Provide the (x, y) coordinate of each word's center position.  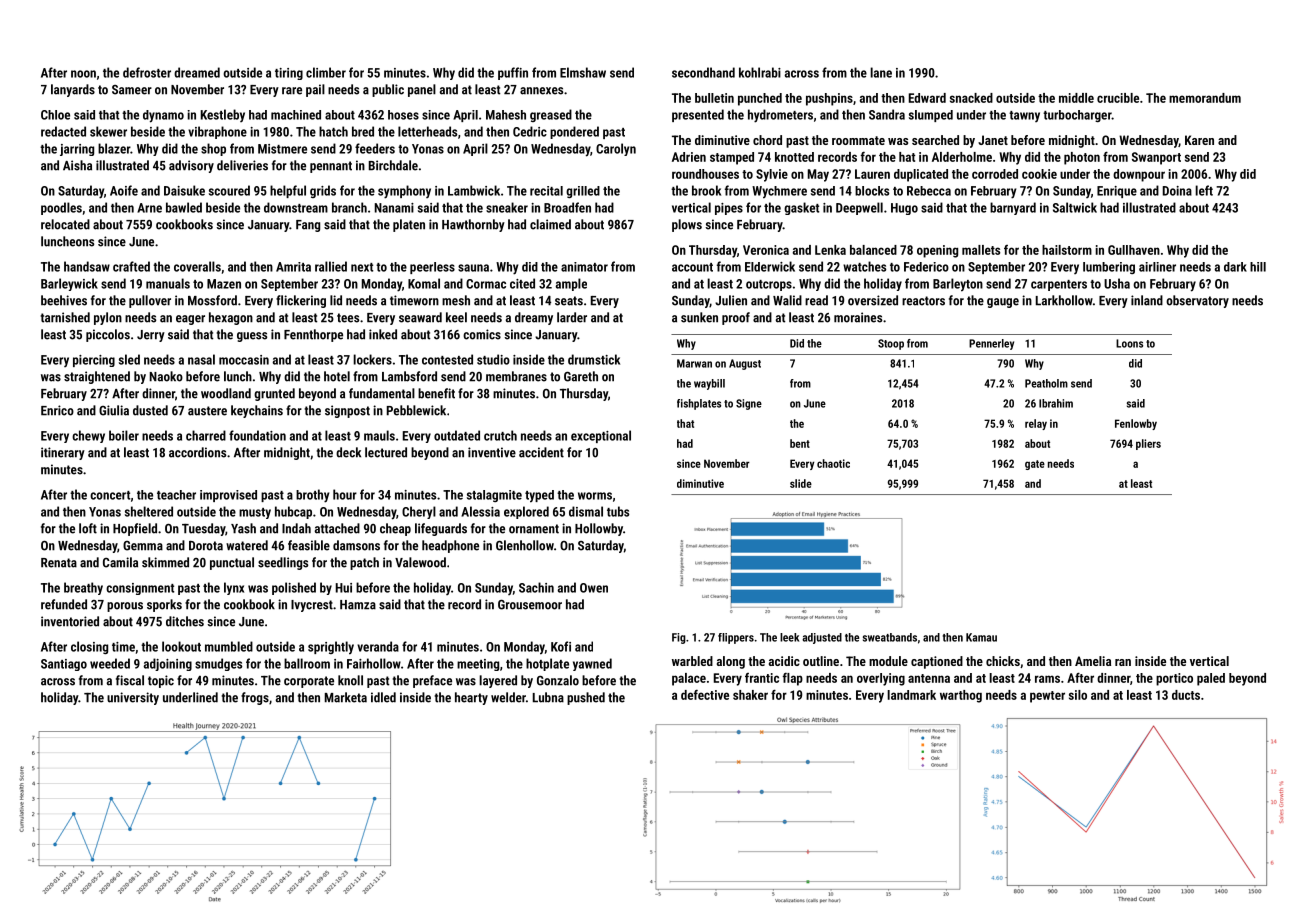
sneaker (507, 207)
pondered (574, 132)
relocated (65, 224)
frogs (255, 698)
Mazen (224, 284)
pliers (1148, 444)
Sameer (132, 90)
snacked (971, 98)
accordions (197, 452)
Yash (243, 528)
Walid (787, 300)
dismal (586, 511)
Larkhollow (1064, 300)
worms (595, 496)
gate (1035, 465)
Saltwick (1075, 207)
